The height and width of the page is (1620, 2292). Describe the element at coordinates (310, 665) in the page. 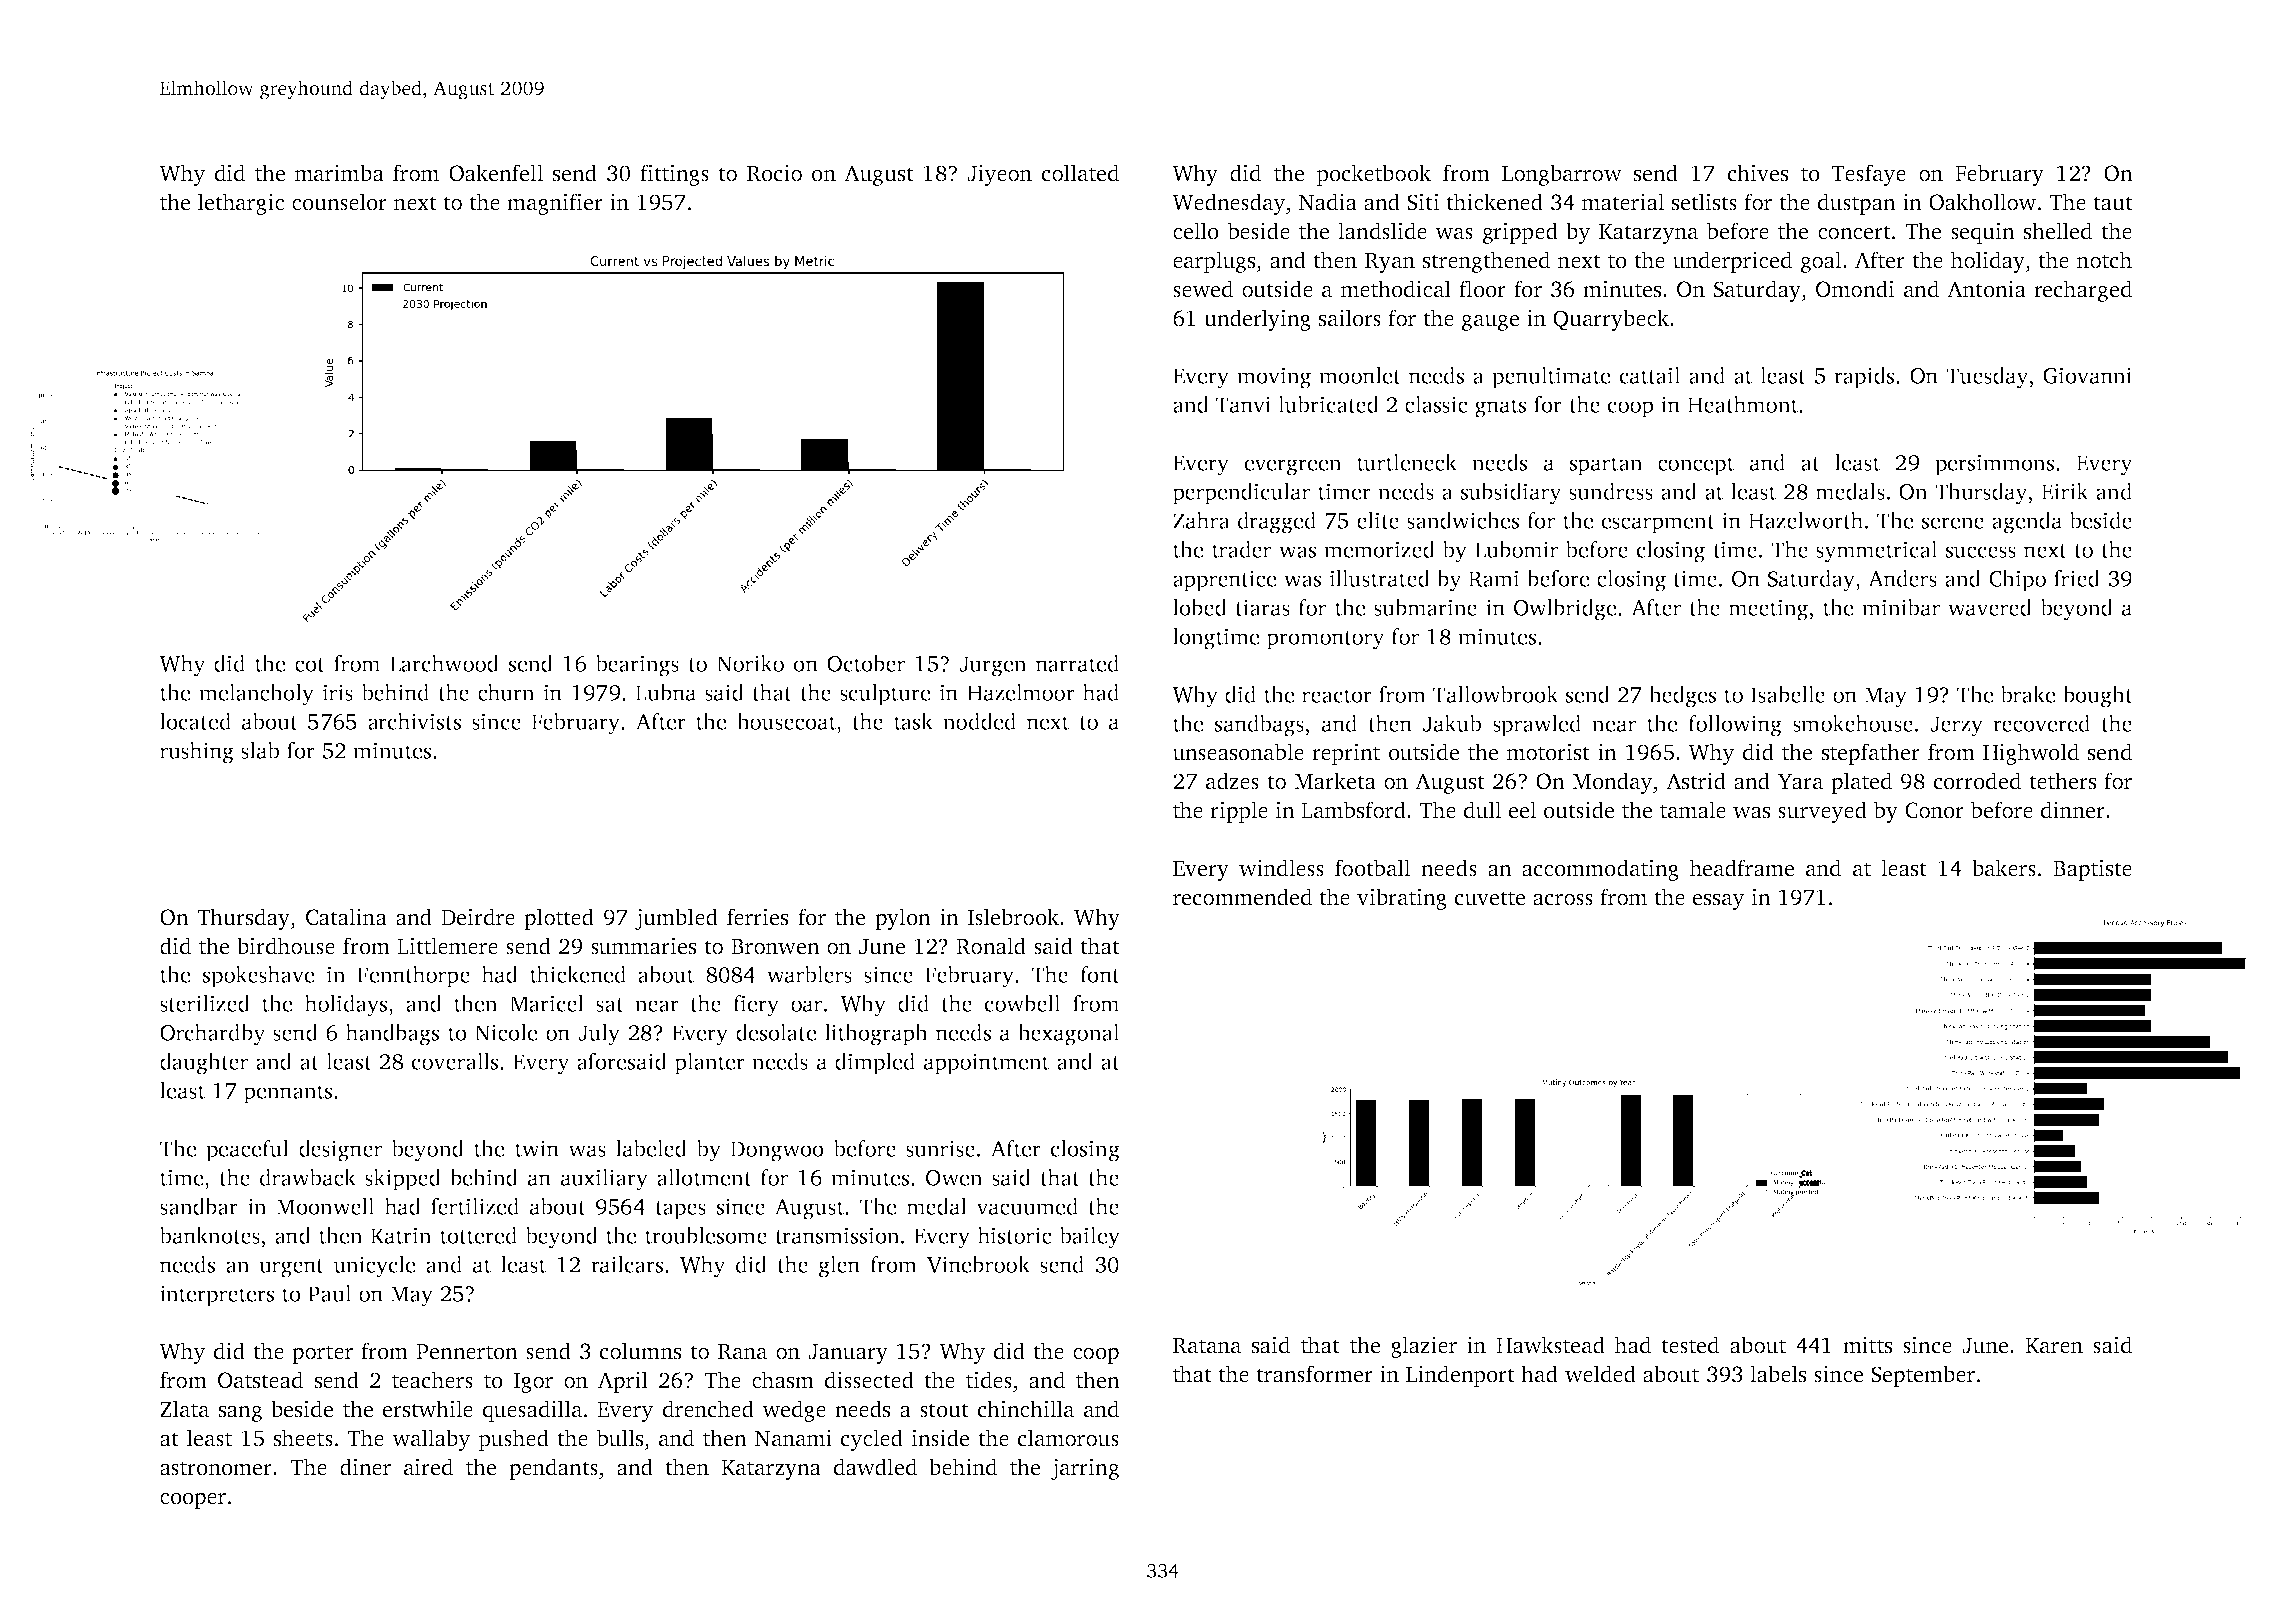

I see `cot` at that location.
